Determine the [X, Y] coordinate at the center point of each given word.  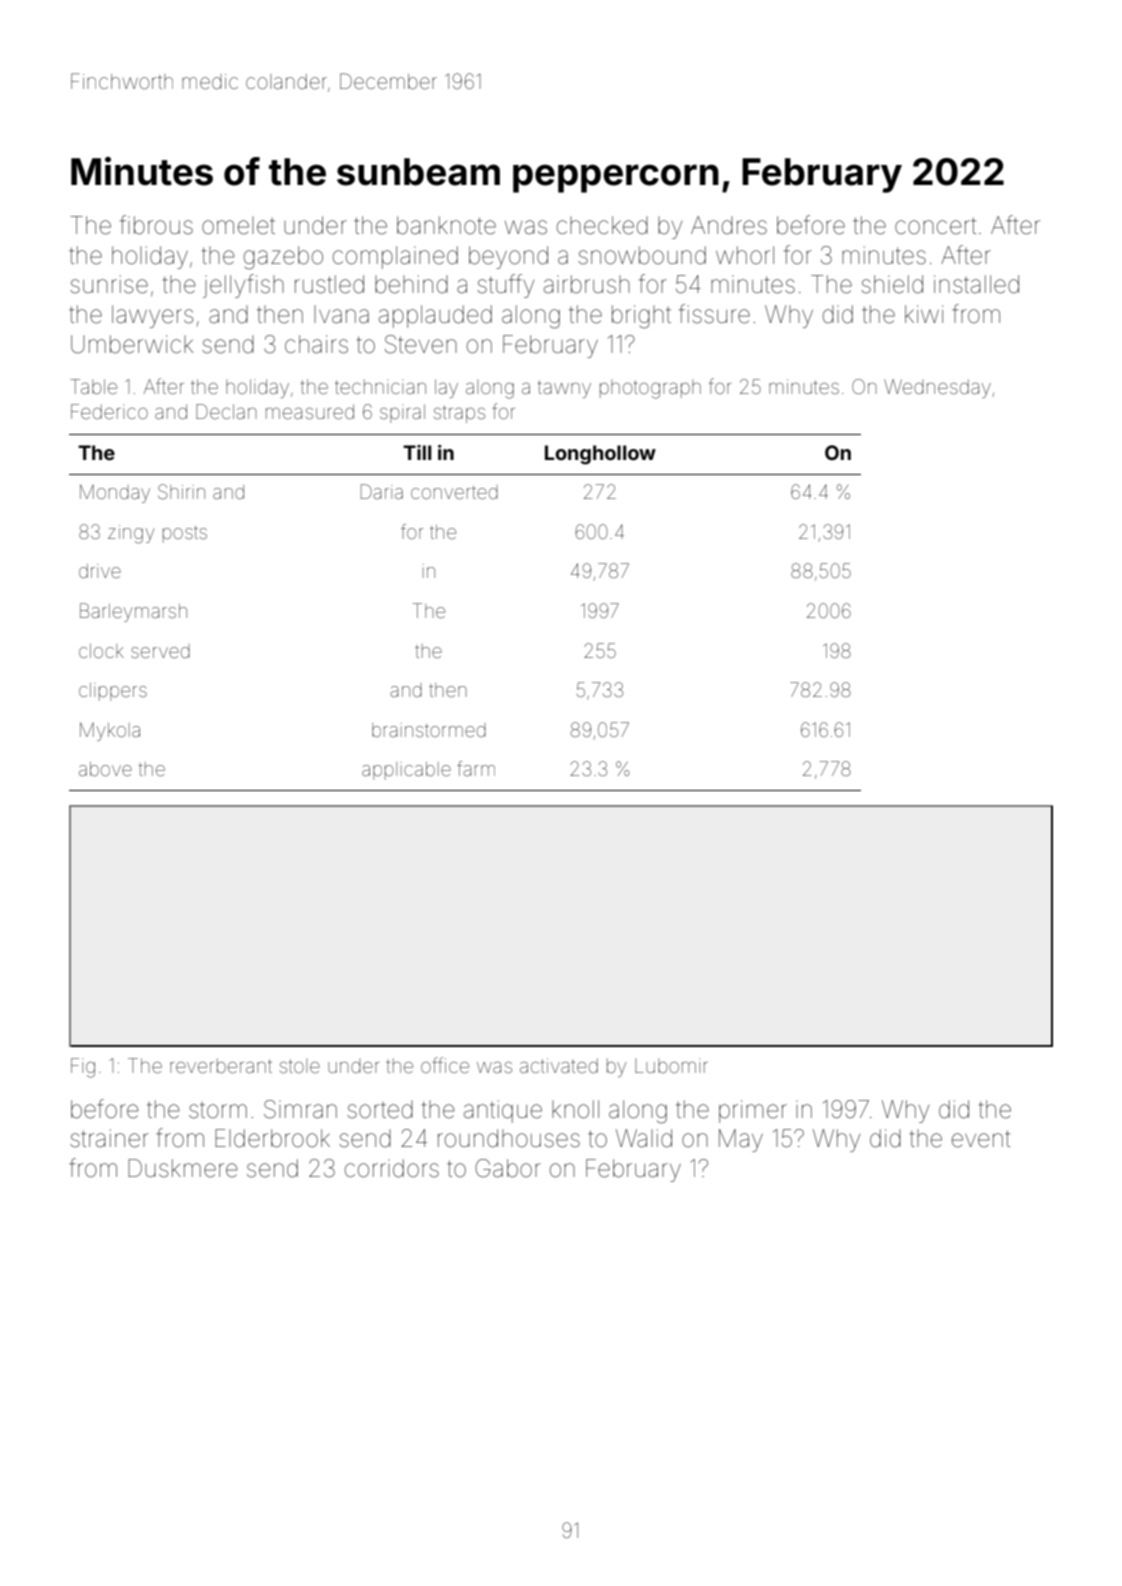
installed [976, 284]
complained [395, 257]
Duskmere [183, 1168]
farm [476, 768]
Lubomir [671, 1065]
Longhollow [600, 455]
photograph [650, 389]
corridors [392, 1168]
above [105, 769]
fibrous [156, 225]
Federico [109, 411]
